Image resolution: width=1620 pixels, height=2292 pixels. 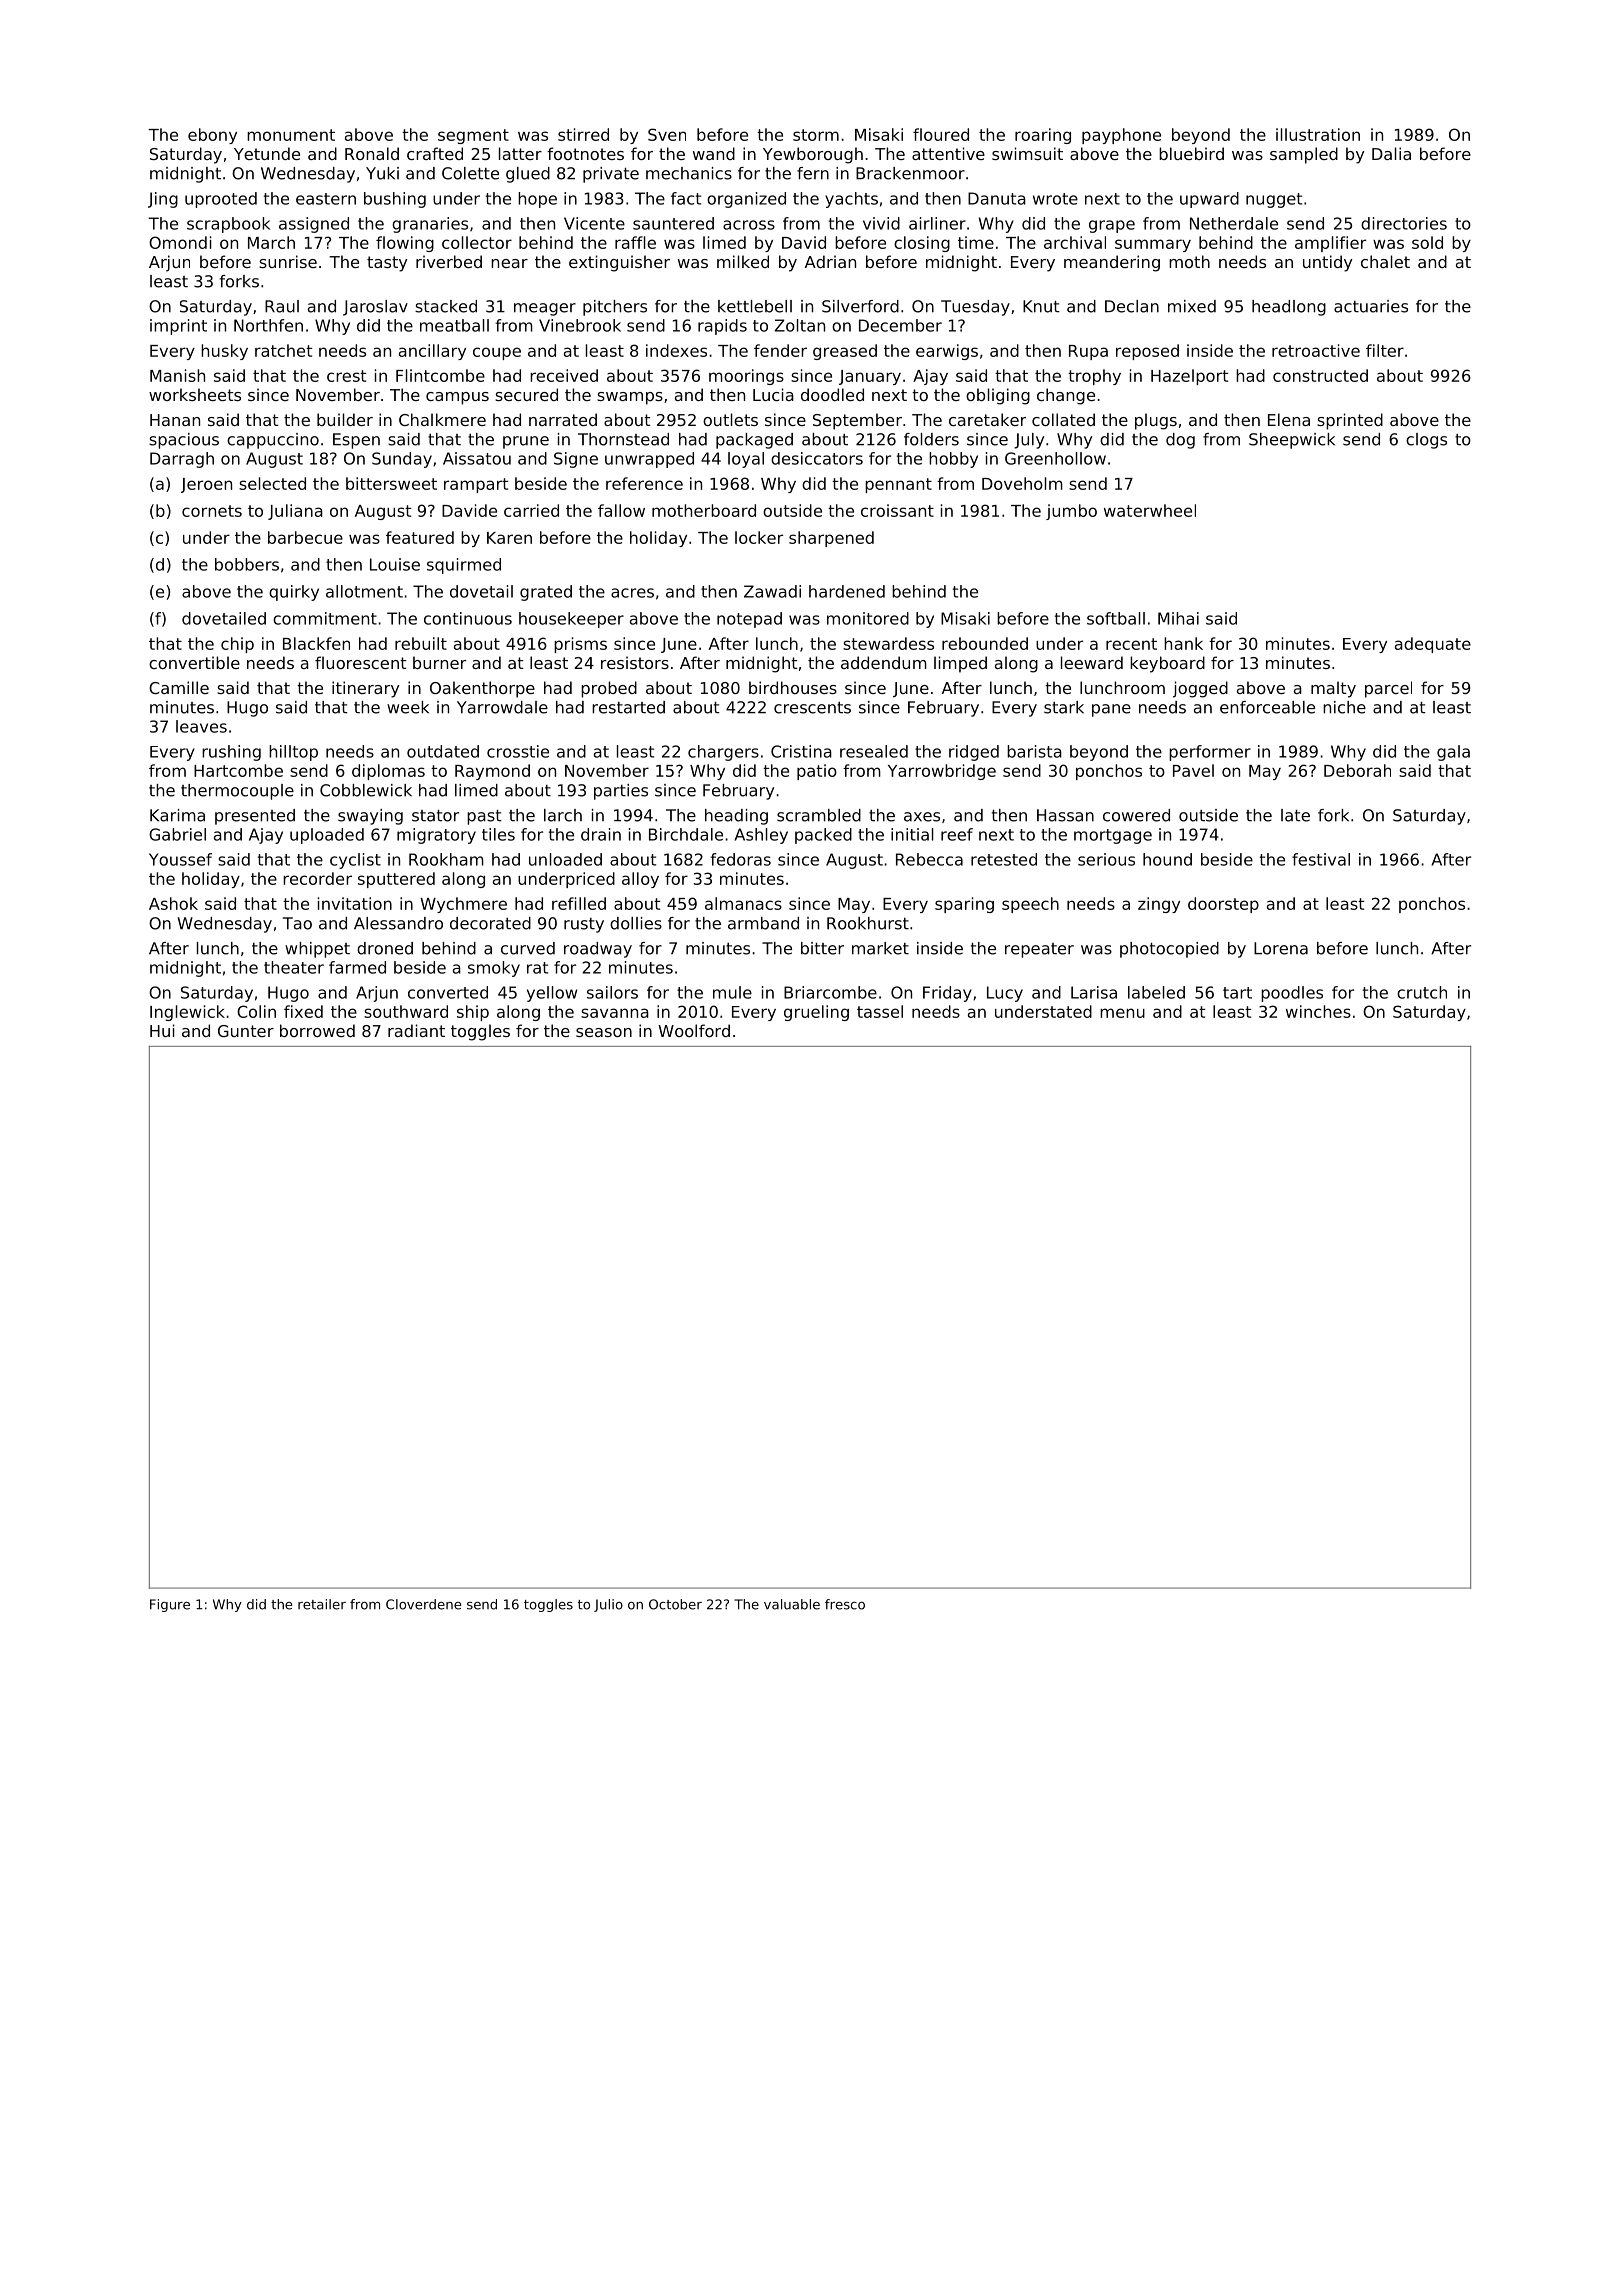 I want to click on across, so click(x=749, y=225).
